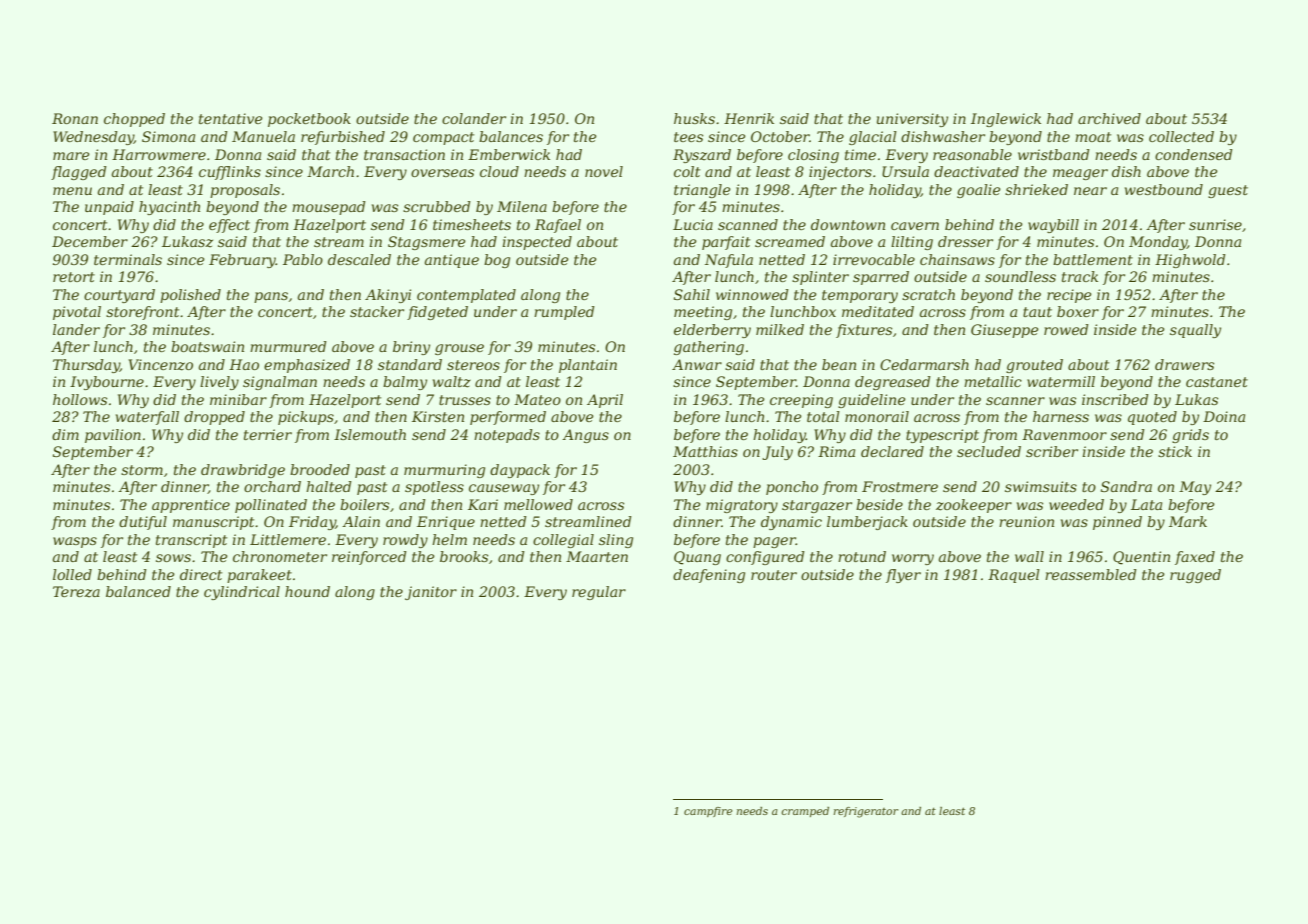 Image resolution: width=1308 pixels, height=924 pixels. Describe the element at coordinates (1152, 418) in the screenshot. I see `quoted` at that location.
